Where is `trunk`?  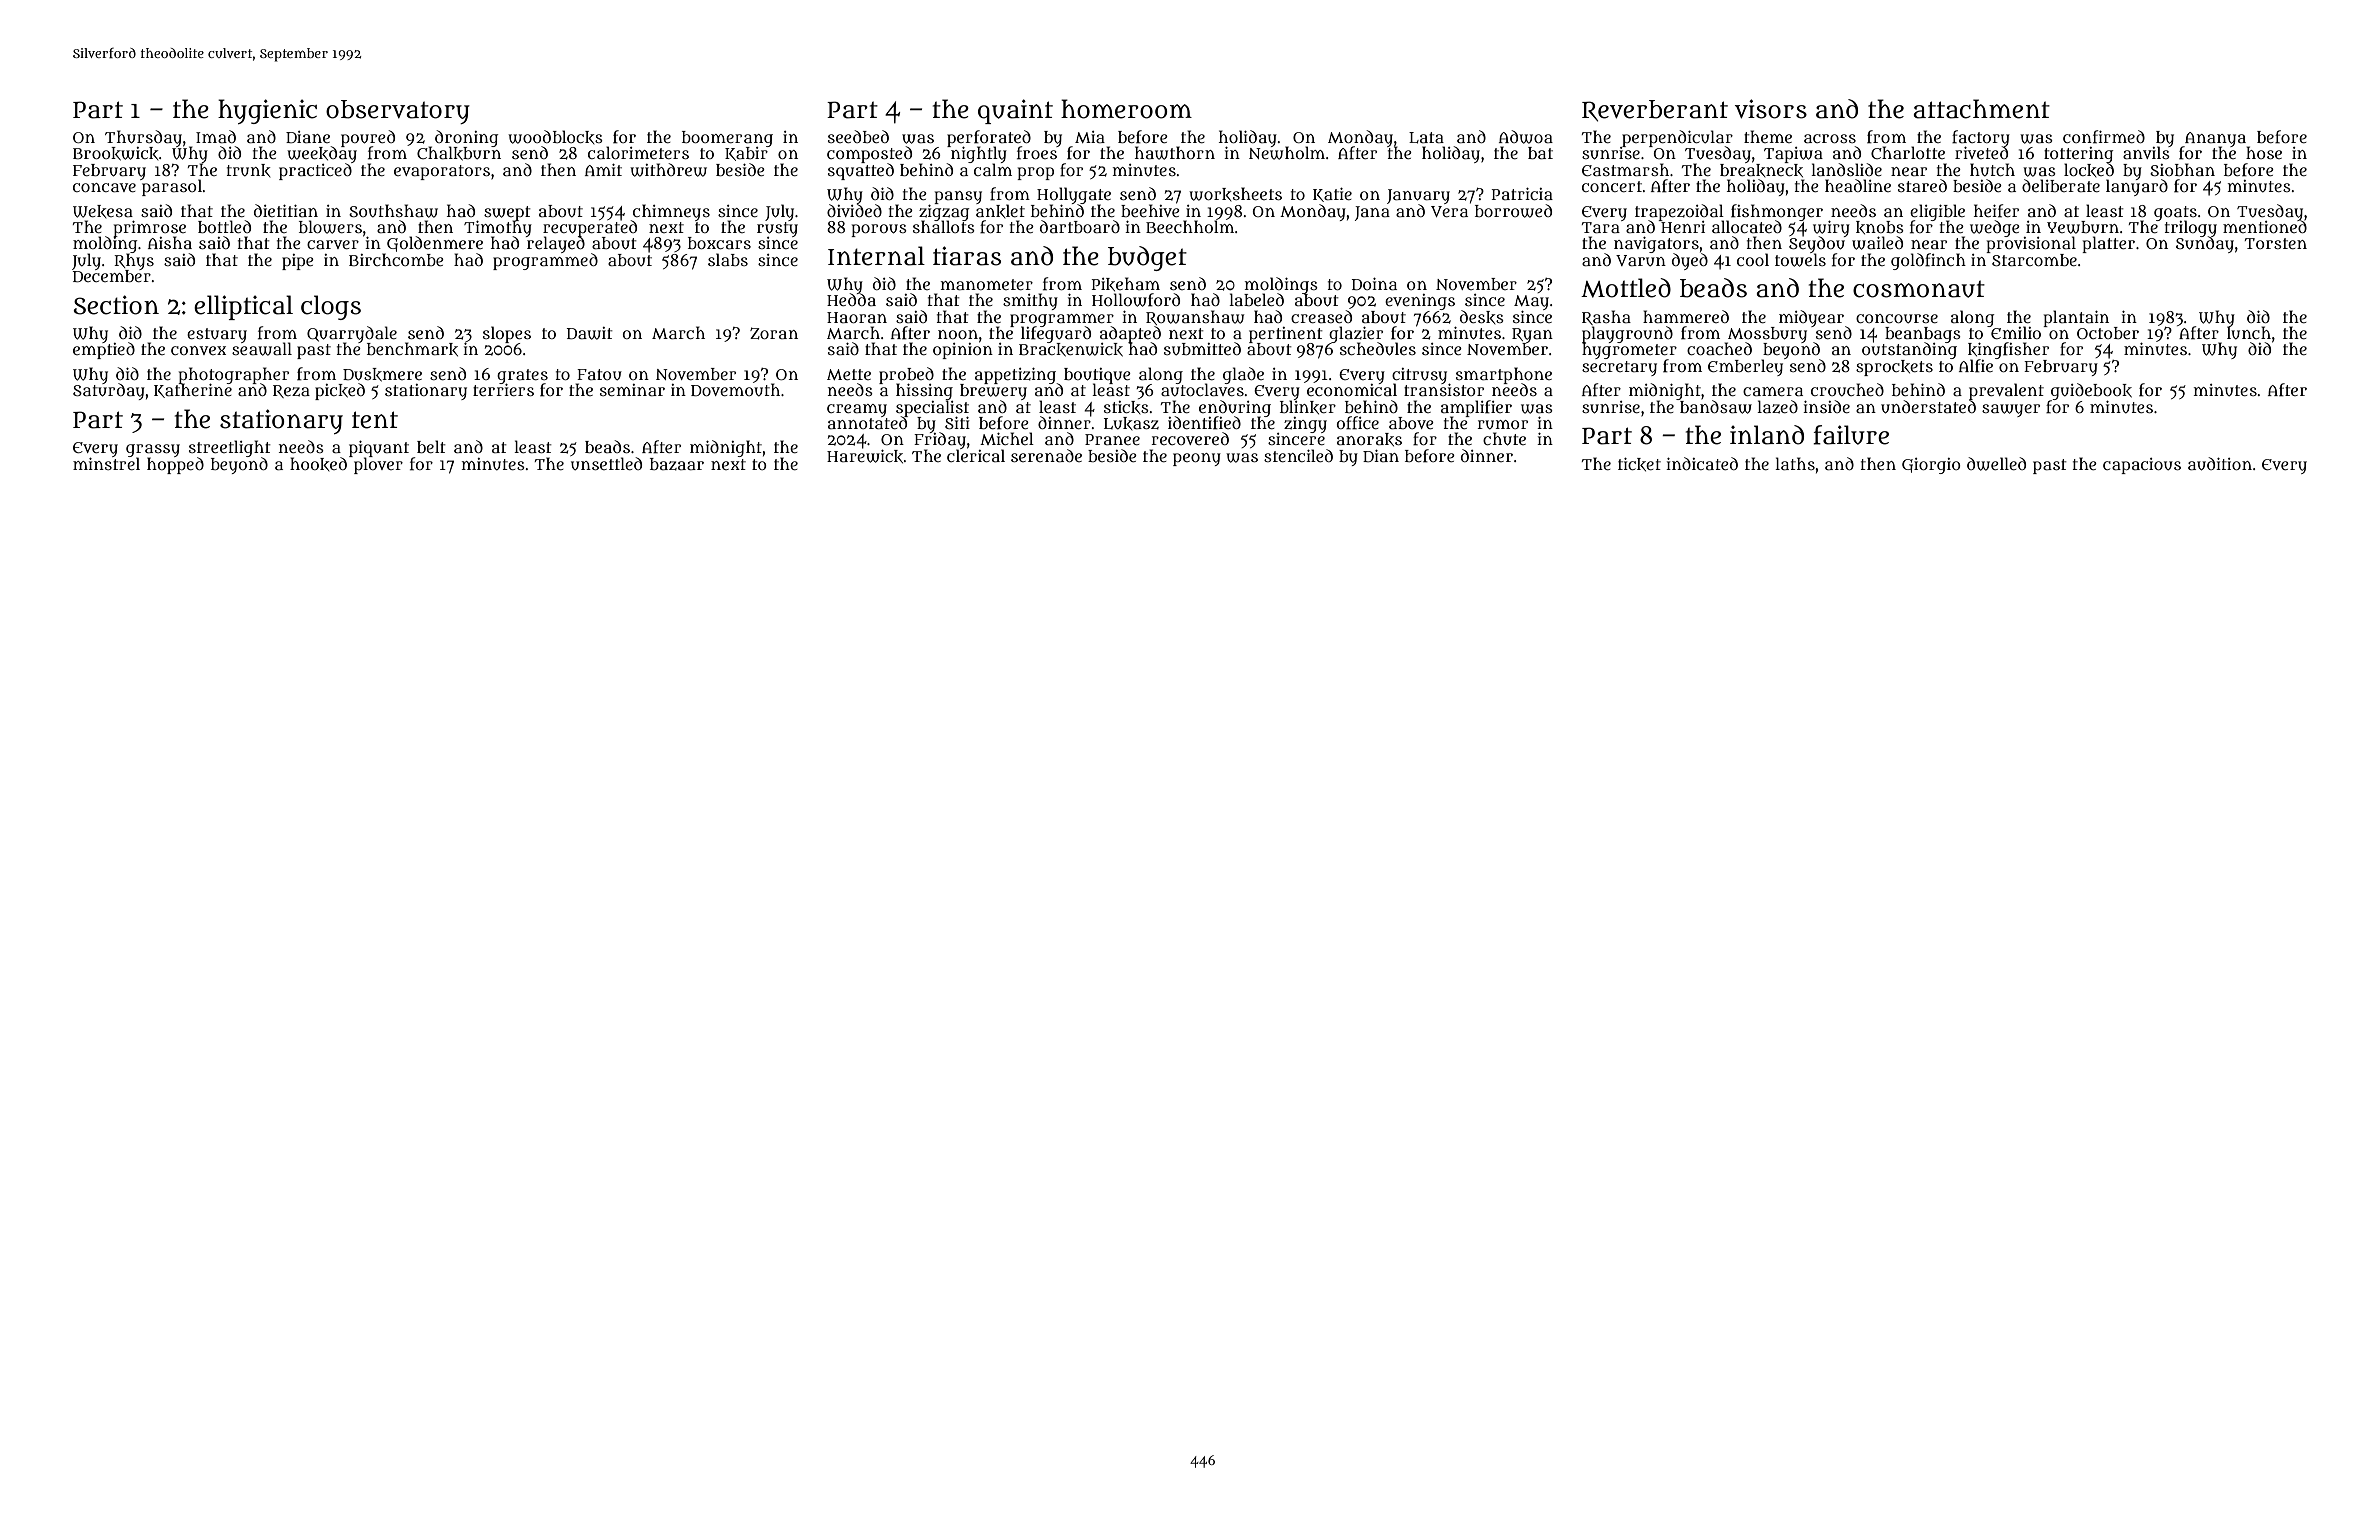 trunk is located at coordinates (248, 170).
